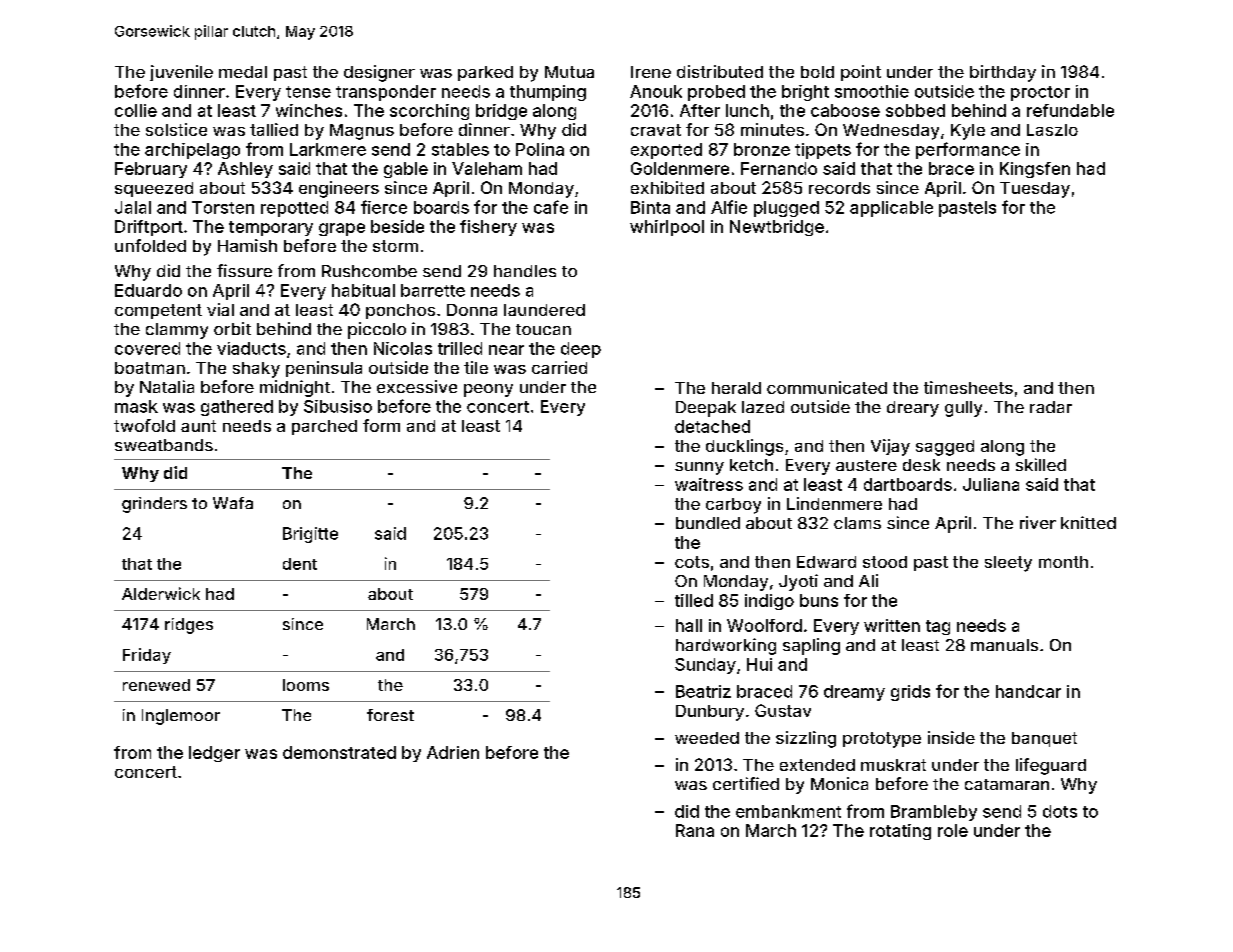 This screenshot has height=952, width=1233. What do you see at coordinates (736, 388) in the screenshot?
I see `herald` at bounding box center [736, 388].
